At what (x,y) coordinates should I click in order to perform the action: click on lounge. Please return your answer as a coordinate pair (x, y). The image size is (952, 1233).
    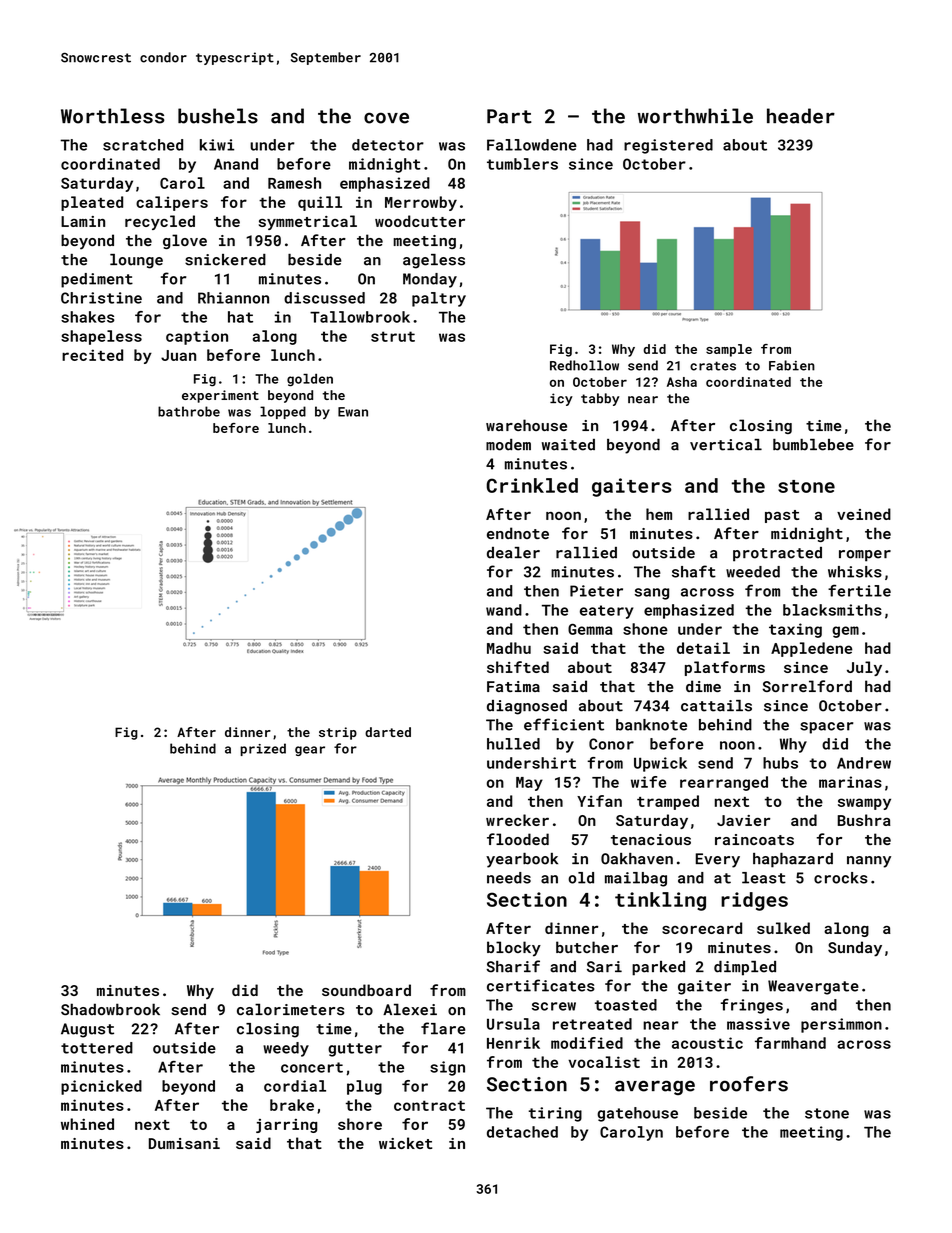
    Looking at the image, I should click on (136, 261).
